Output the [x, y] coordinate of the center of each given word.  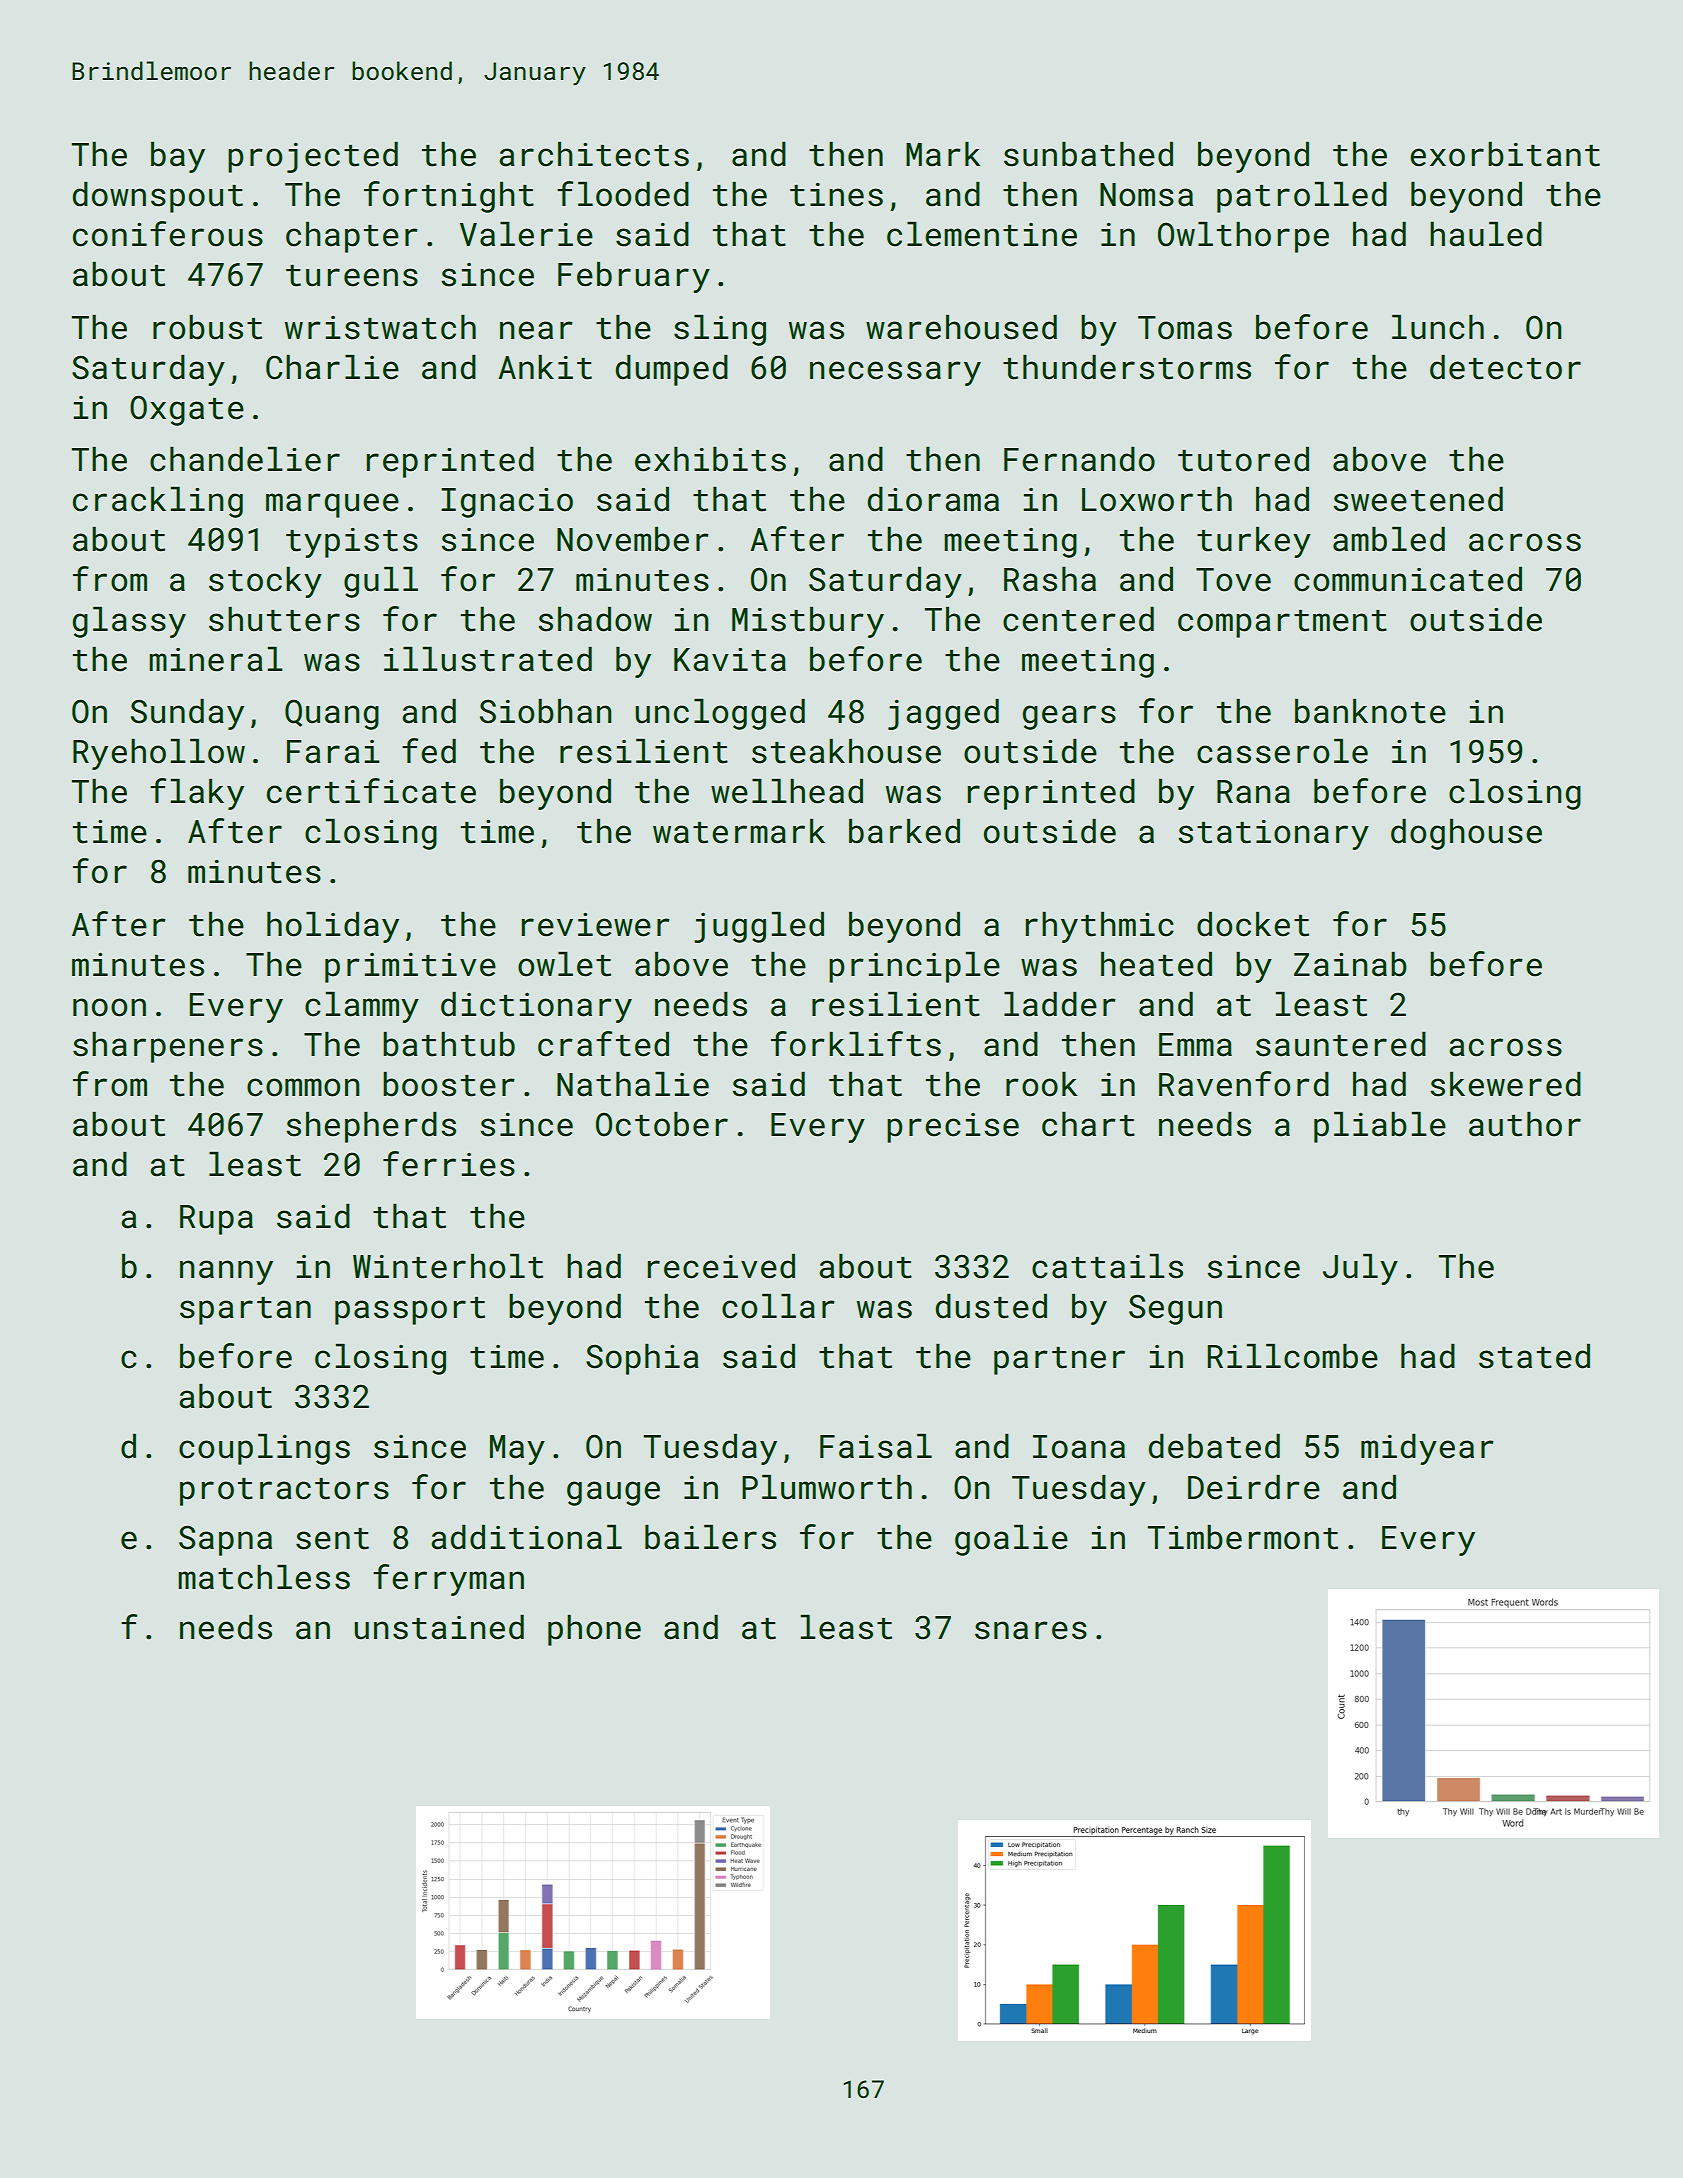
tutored [1243, 459]
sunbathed [1088, 154]
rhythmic [1100, 927]
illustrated [488, 659]
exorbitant [1505, 154]
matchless [264, 1577]
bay [178, 157]
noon [109, 1007]
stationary [1273, 835]
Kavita [730, 660]
